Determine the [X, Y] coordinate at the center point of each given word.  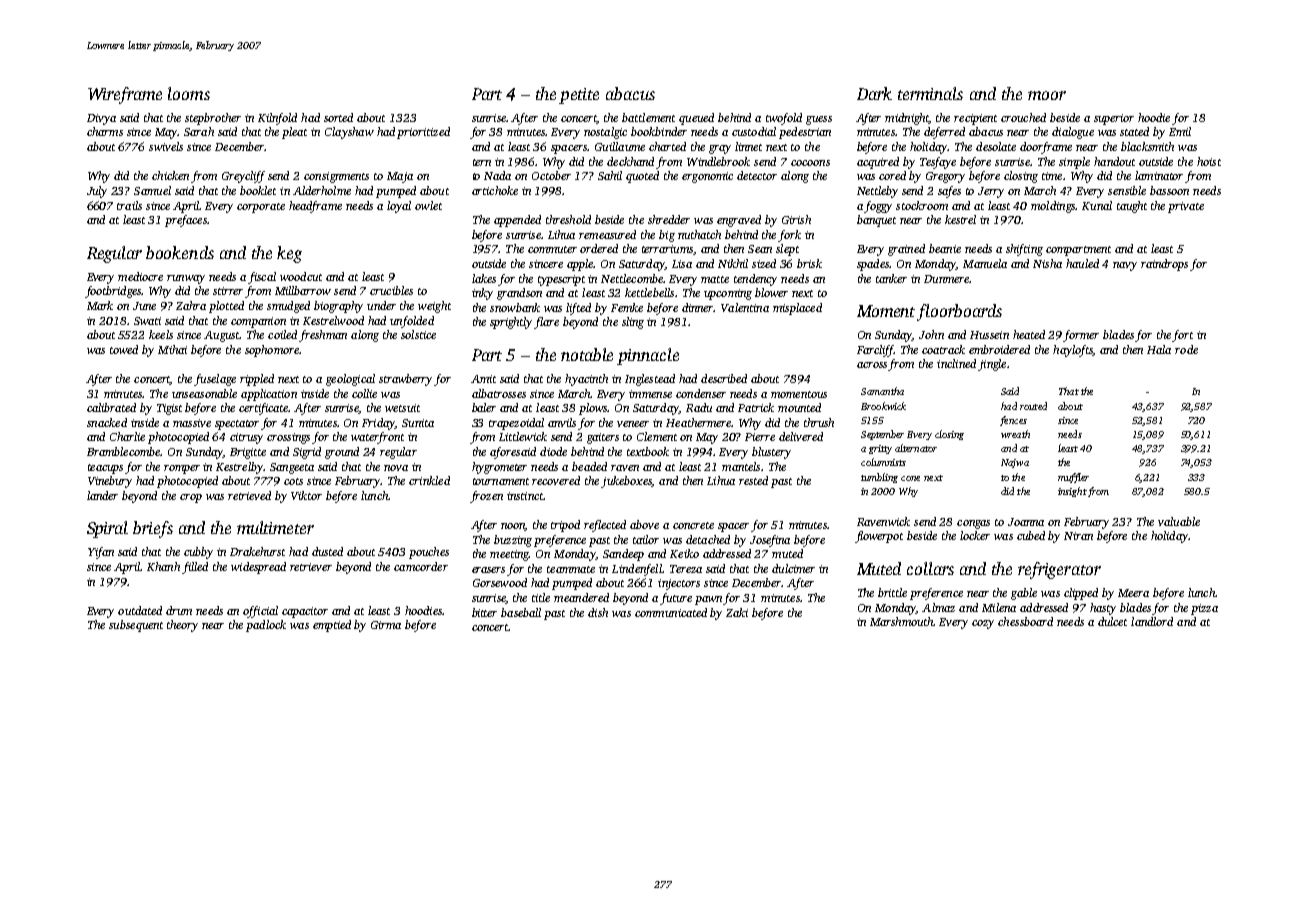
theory [182, 626]
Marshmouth [902, 621]
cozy [983, 624]
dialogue [1073, 133]
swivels [166, 146]
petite [579, 96]
